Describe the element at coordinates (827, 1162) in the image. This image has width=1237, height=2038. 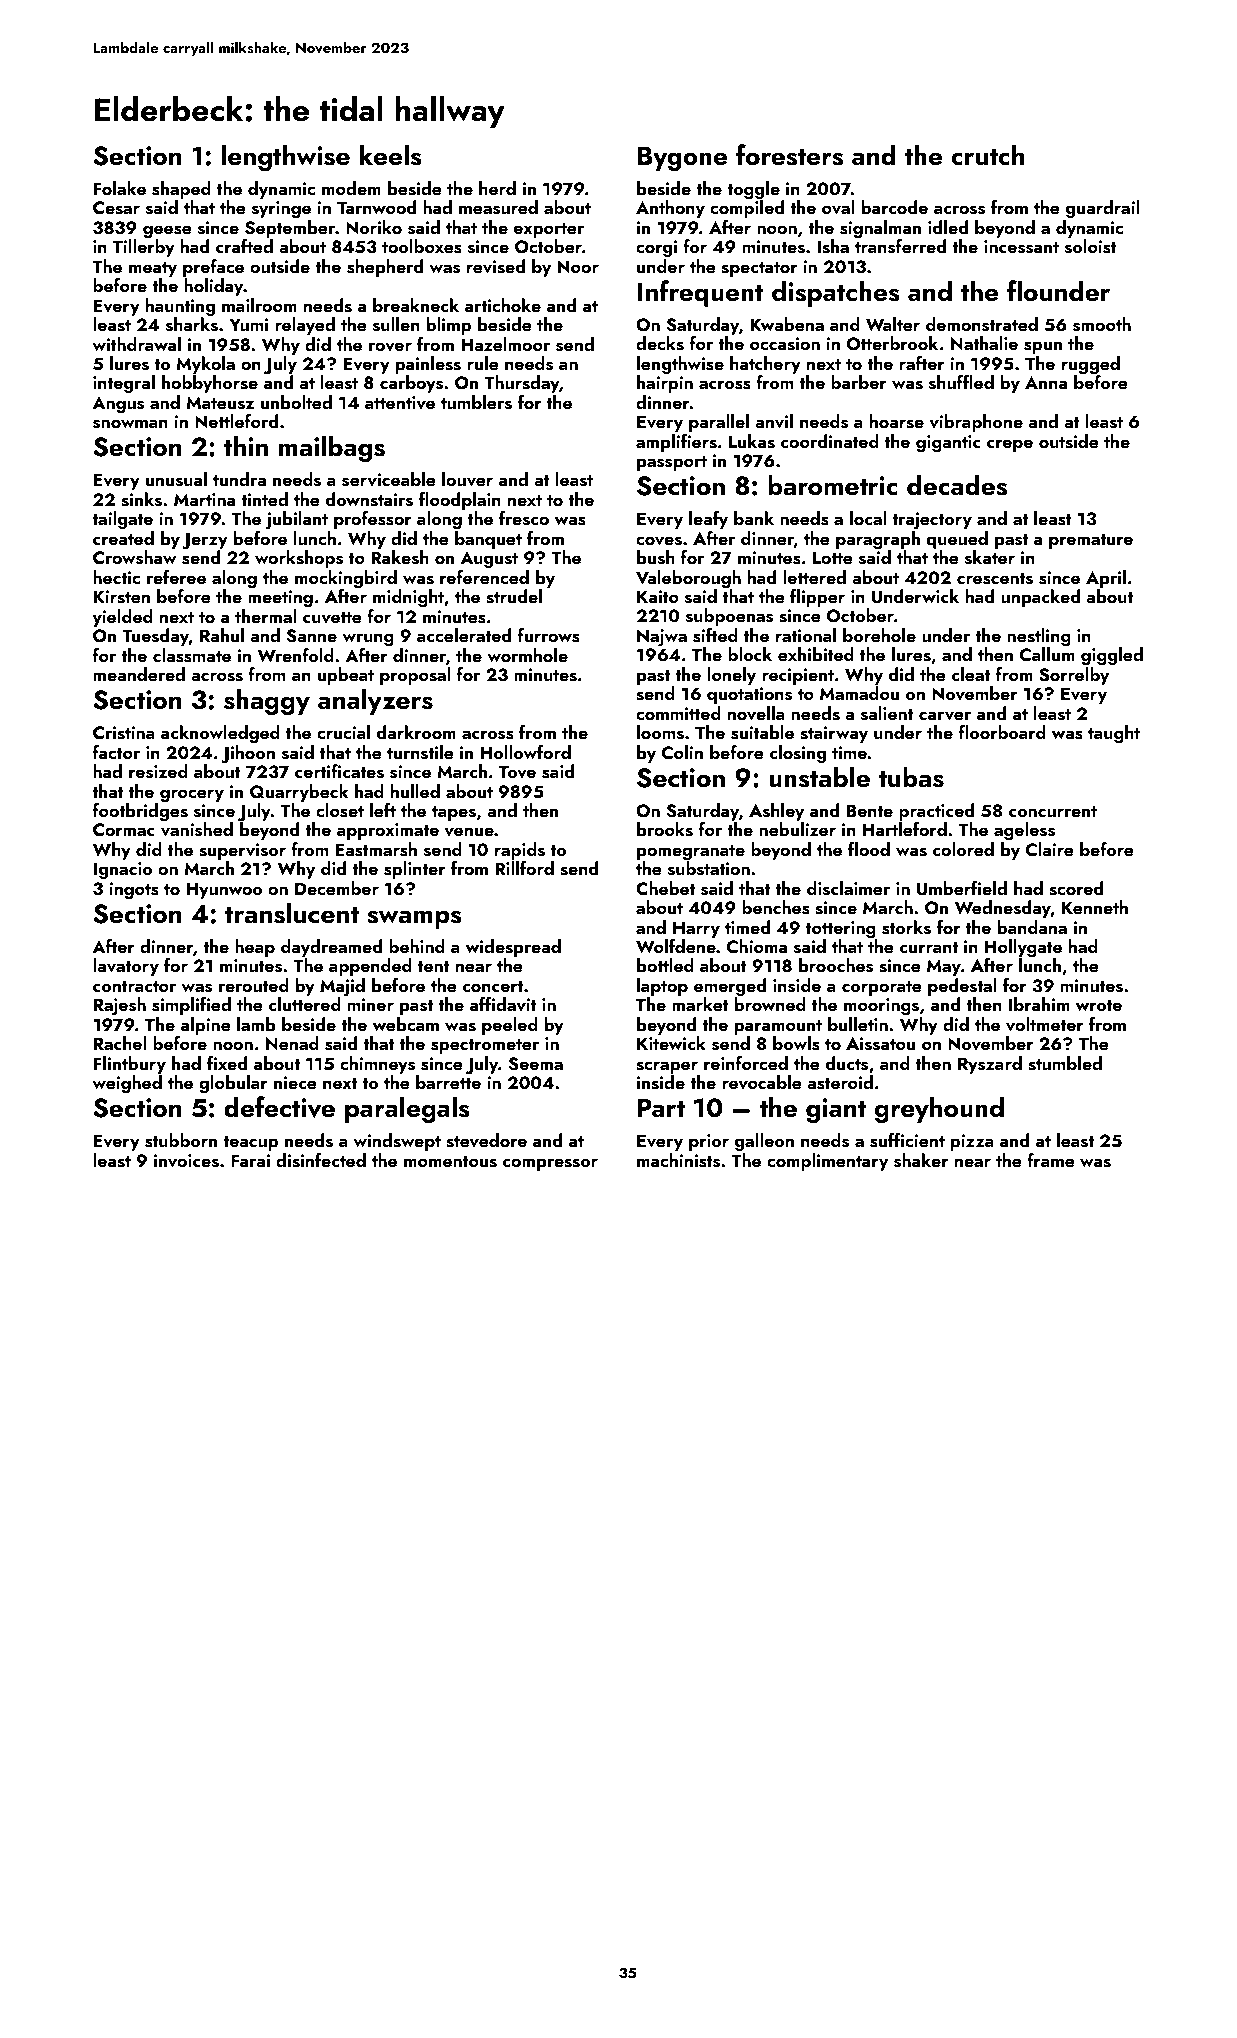
I see `complimentary` at that location.
